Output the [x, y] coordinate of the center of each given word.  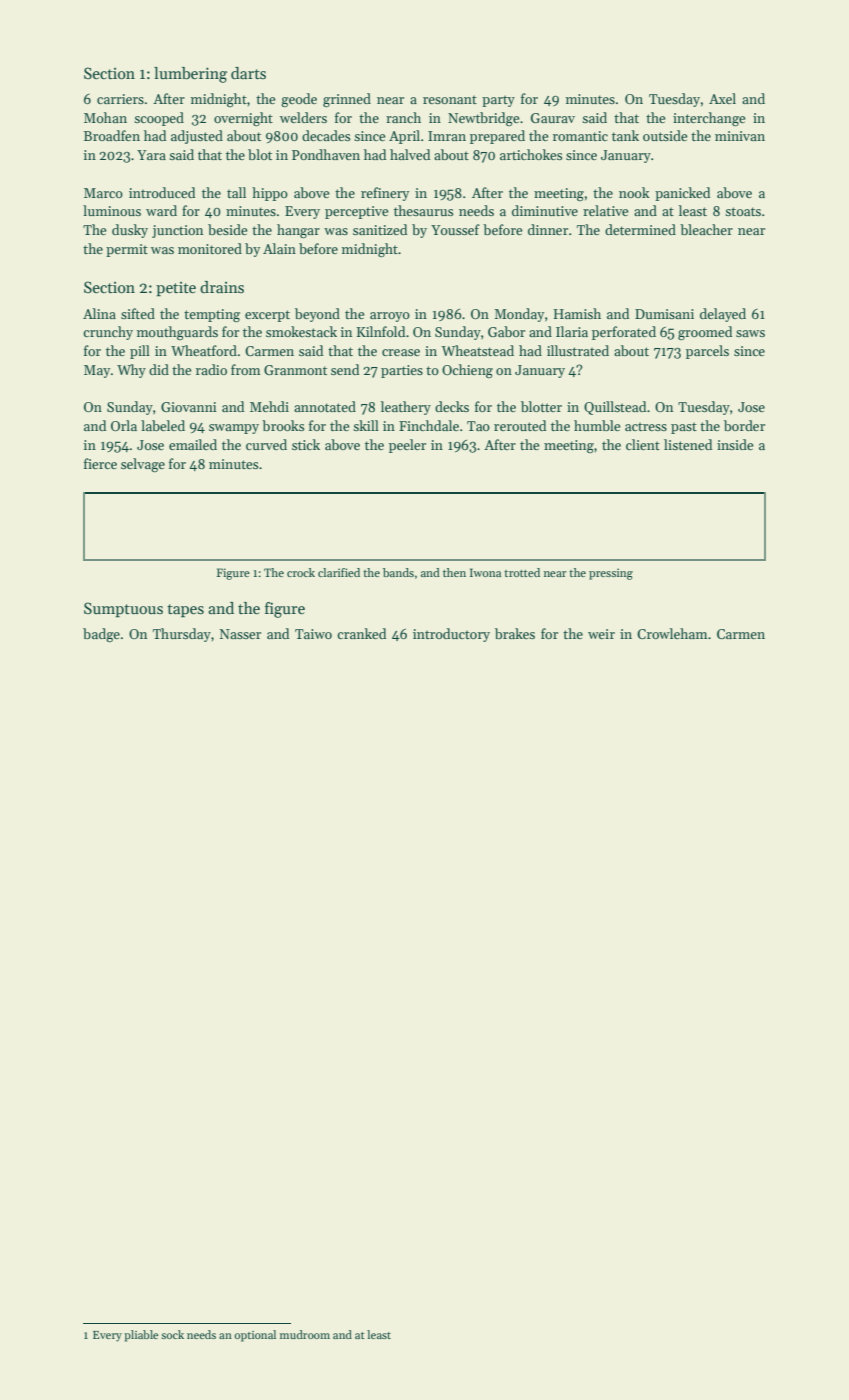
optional [255, 1336]
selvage [143, 465]
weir [601, 634]
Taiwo [313, 634]
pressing [611, 574]
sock [172, 1334]
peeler [407, 446]
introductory [451, 635]
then [454, 572]
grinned [347, 100]
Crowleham [672, 633]
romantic [580, 136]
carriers [120, 99]
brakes [515, 633]
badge [101, 635]
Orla [124, 425]
